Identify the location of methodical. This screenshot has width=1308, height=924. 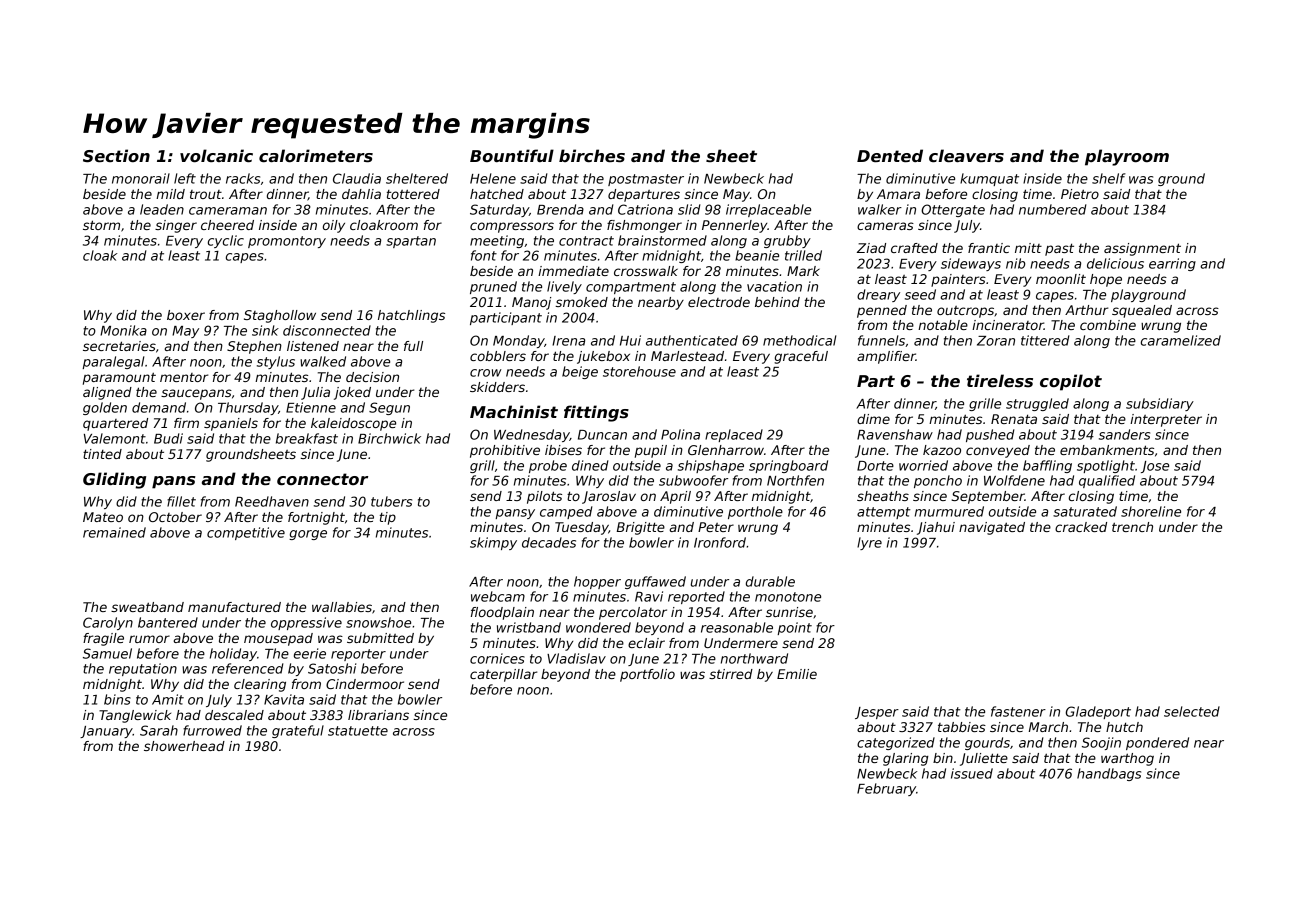
(799, 340).
